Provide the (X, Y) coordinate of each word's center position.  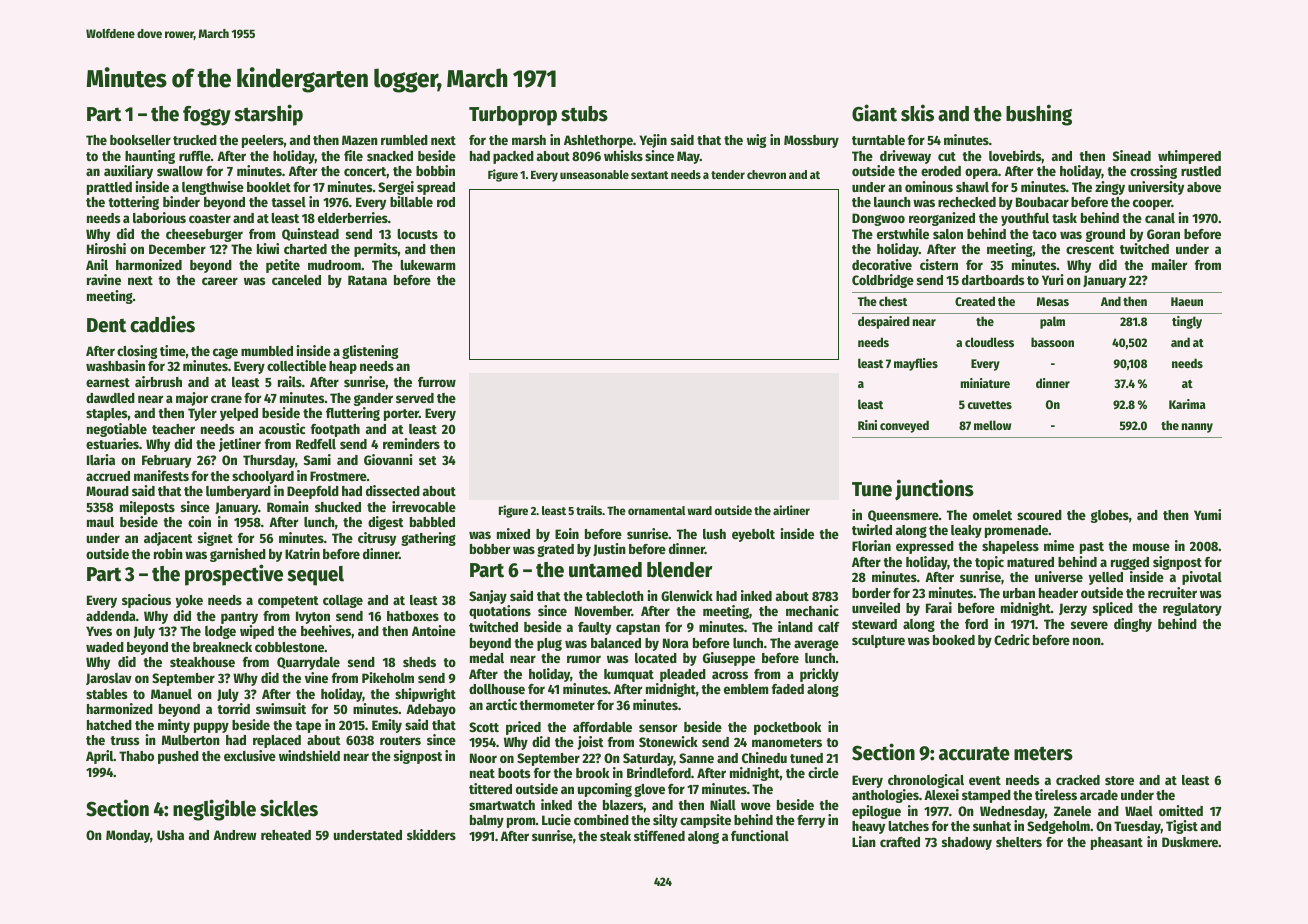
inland (795, 626)
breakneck (222, 647)
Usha (170, 835)
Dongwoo (878, 219)
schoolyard (263, 477)
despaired (883, 322)
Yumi (1207, 514)
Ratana (367, 280)
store (1119, 780)
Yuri (1053, 279)
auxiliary (128, 172)
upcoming (605, 790)
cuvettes (990, 405)
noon (1087, 641)
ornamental (656, 510)
